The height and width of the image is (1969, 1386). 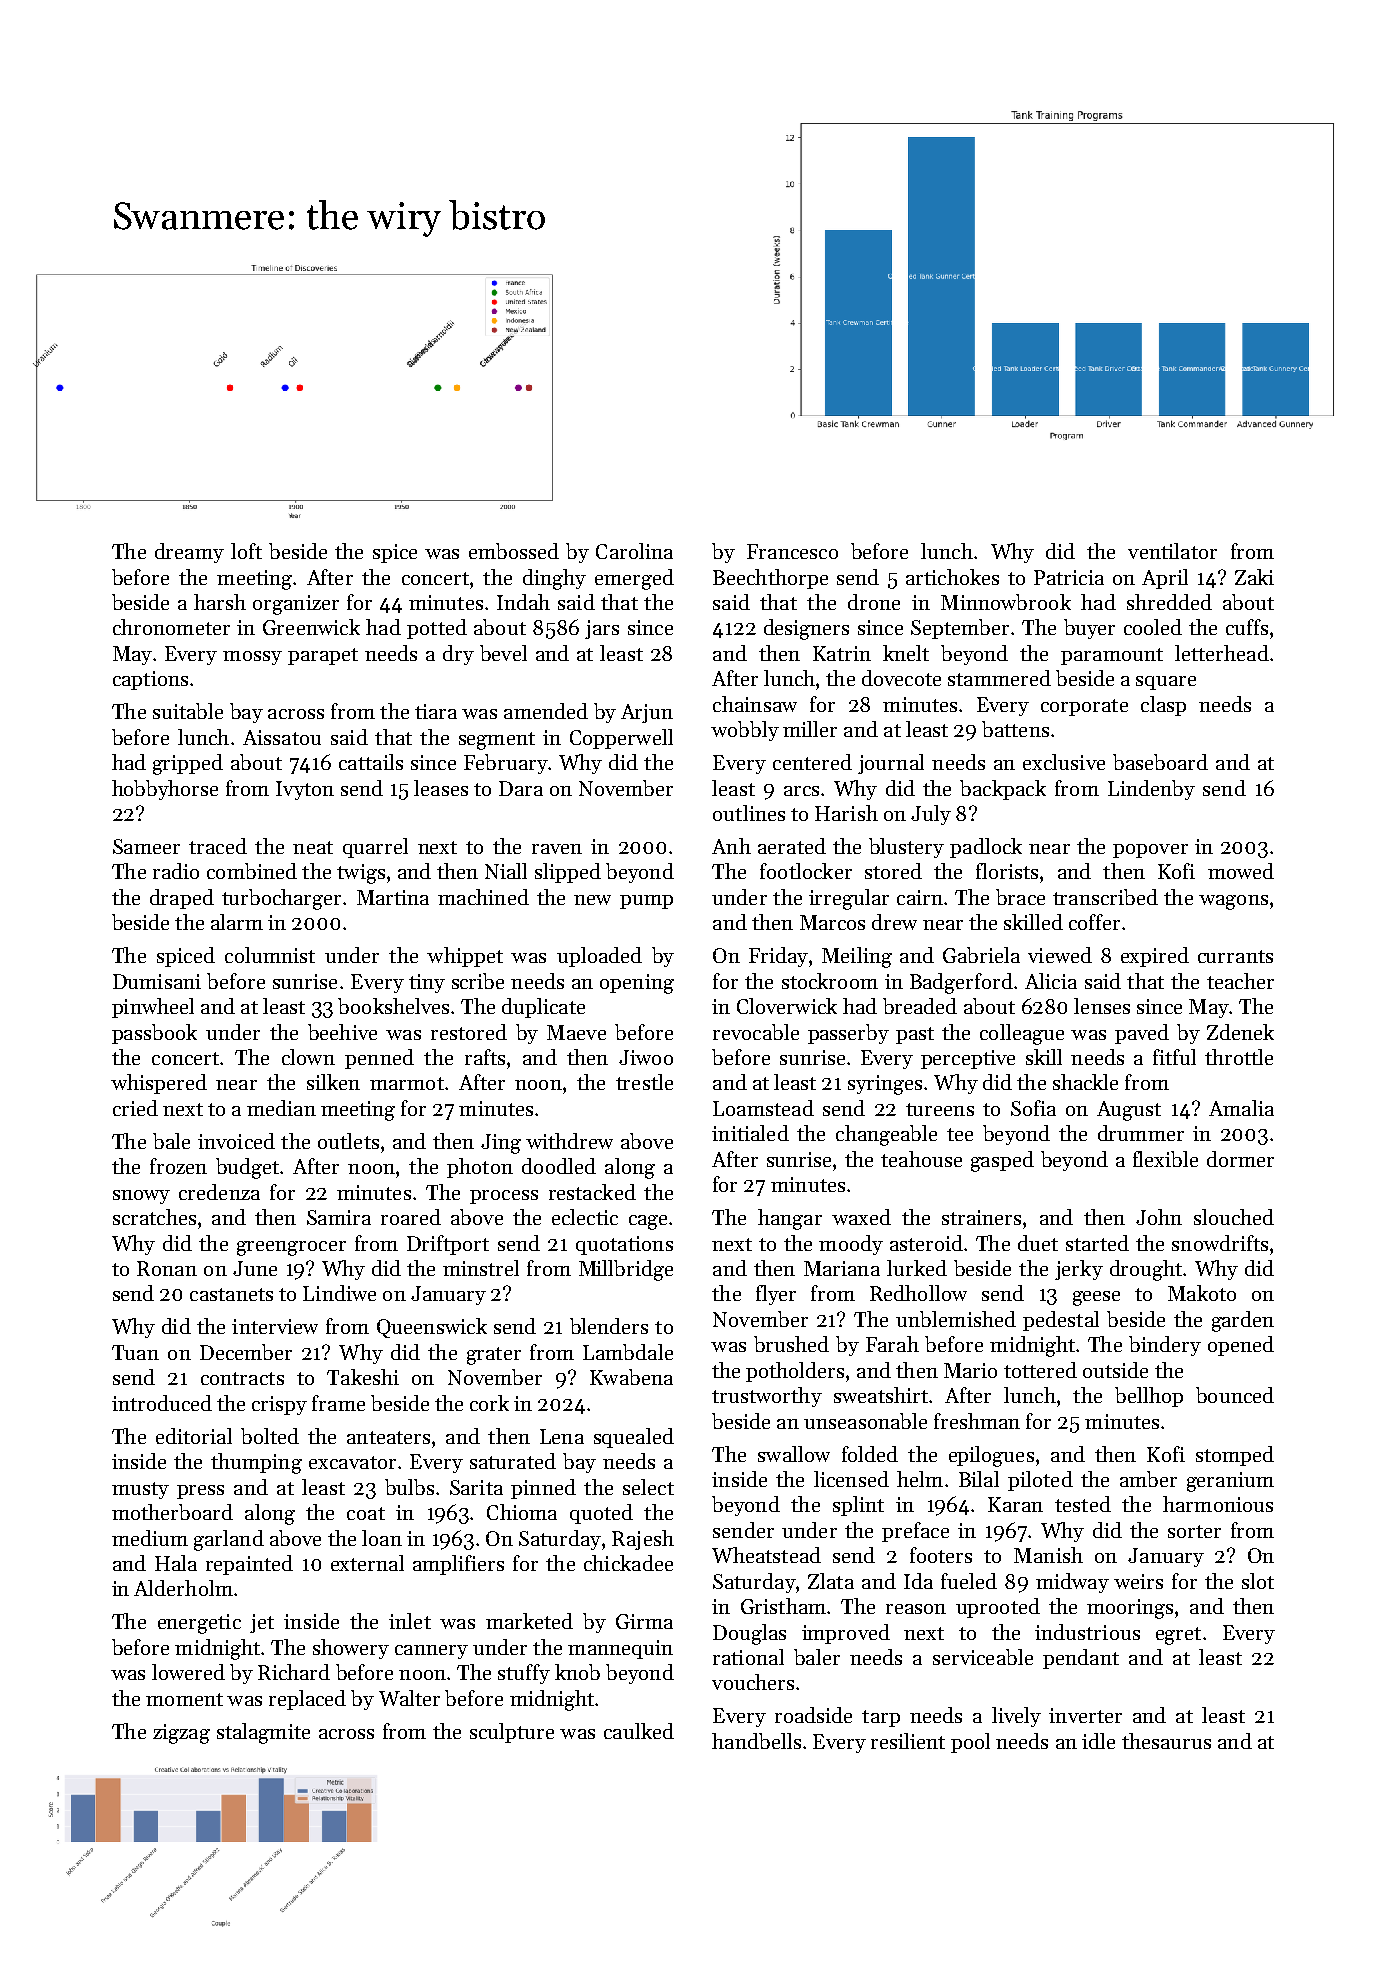 I want to click on blenders, so click(x=609, y=1326).
